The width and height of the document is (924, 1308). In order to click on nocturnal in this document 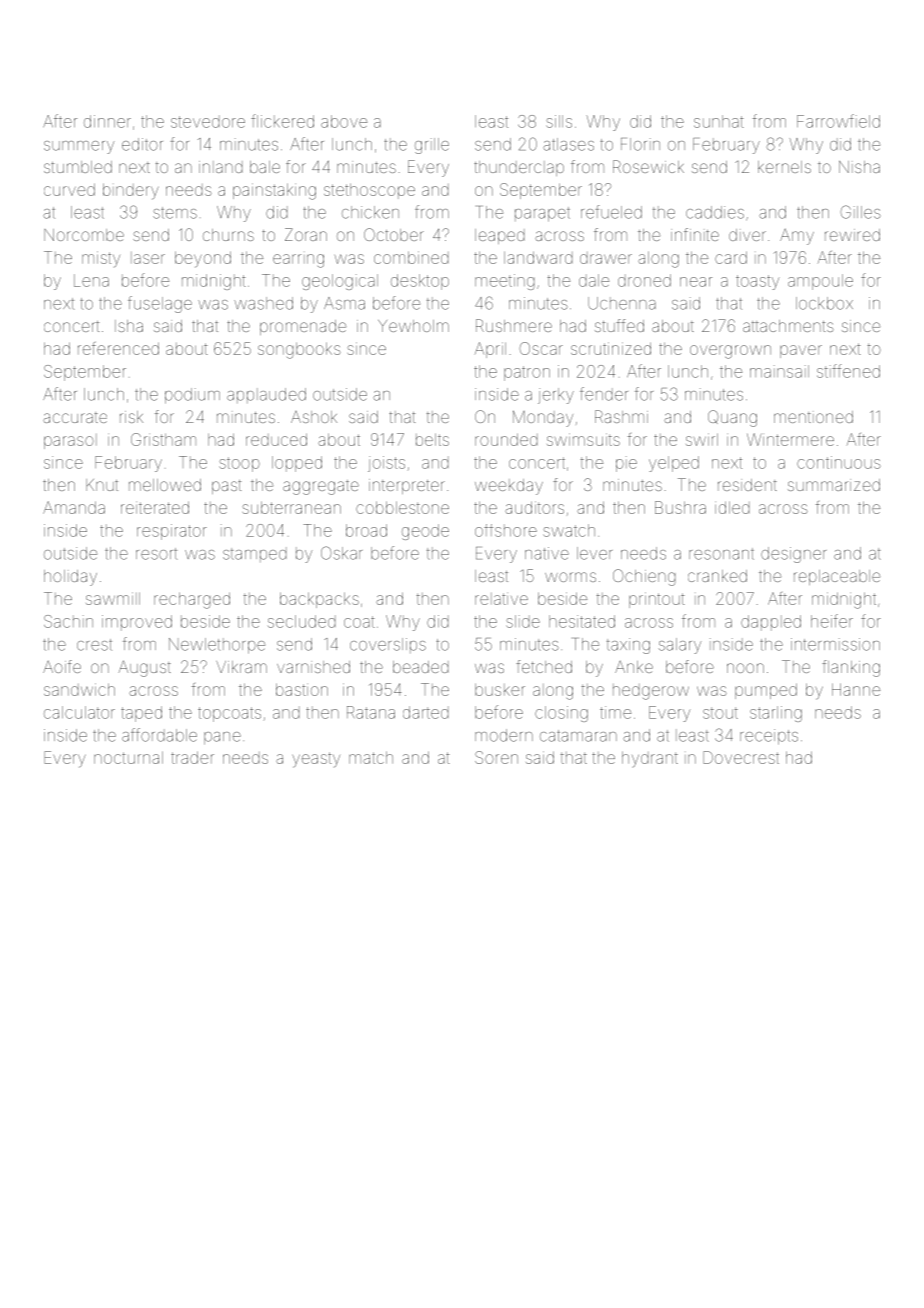, I will do `click(128, 757)`.
